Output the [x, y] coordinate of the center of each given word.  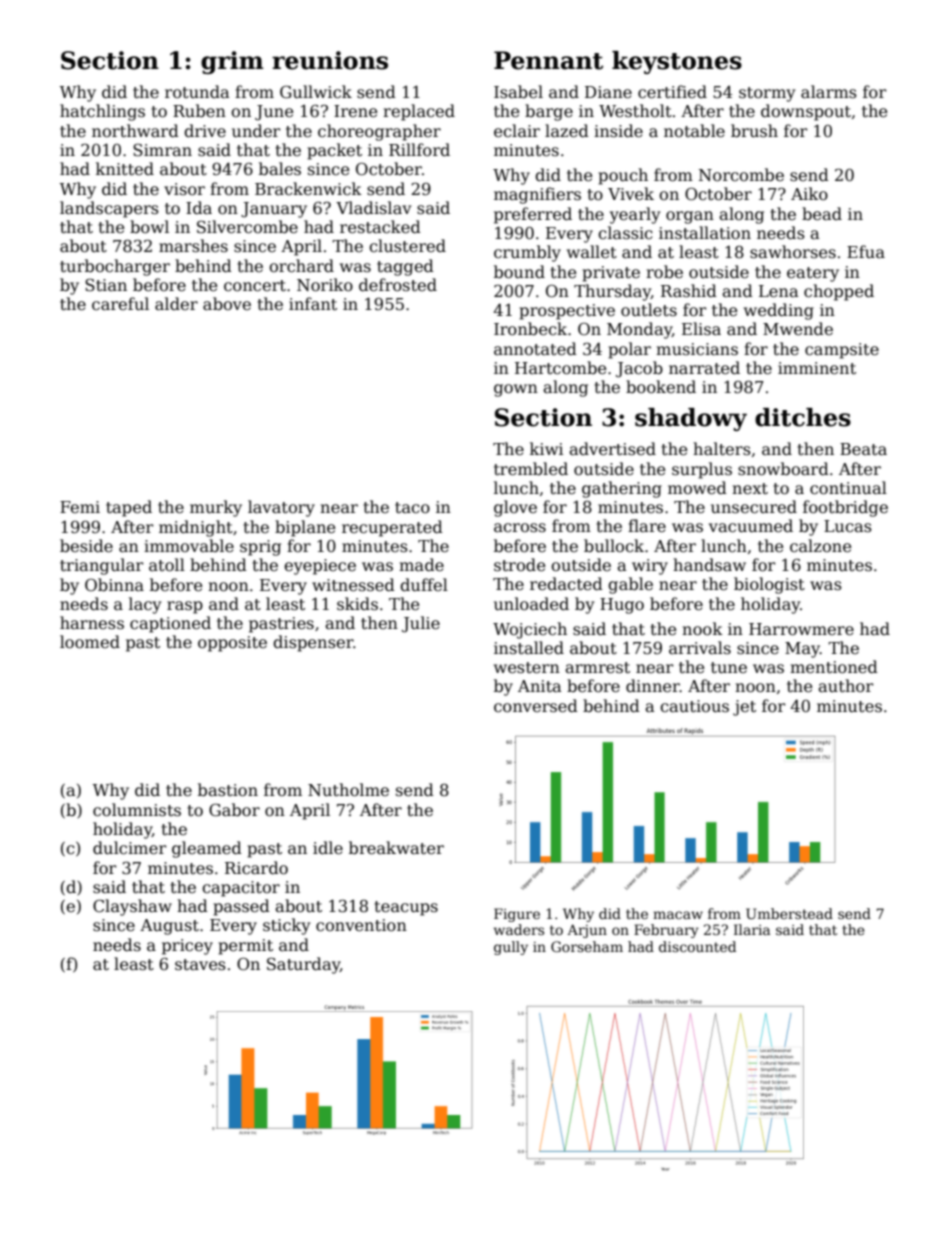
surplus [702, 470]
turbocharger [115, 267]
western [527, 668]
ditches [803, 417]
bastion [228, 789]
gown [516, 390]
